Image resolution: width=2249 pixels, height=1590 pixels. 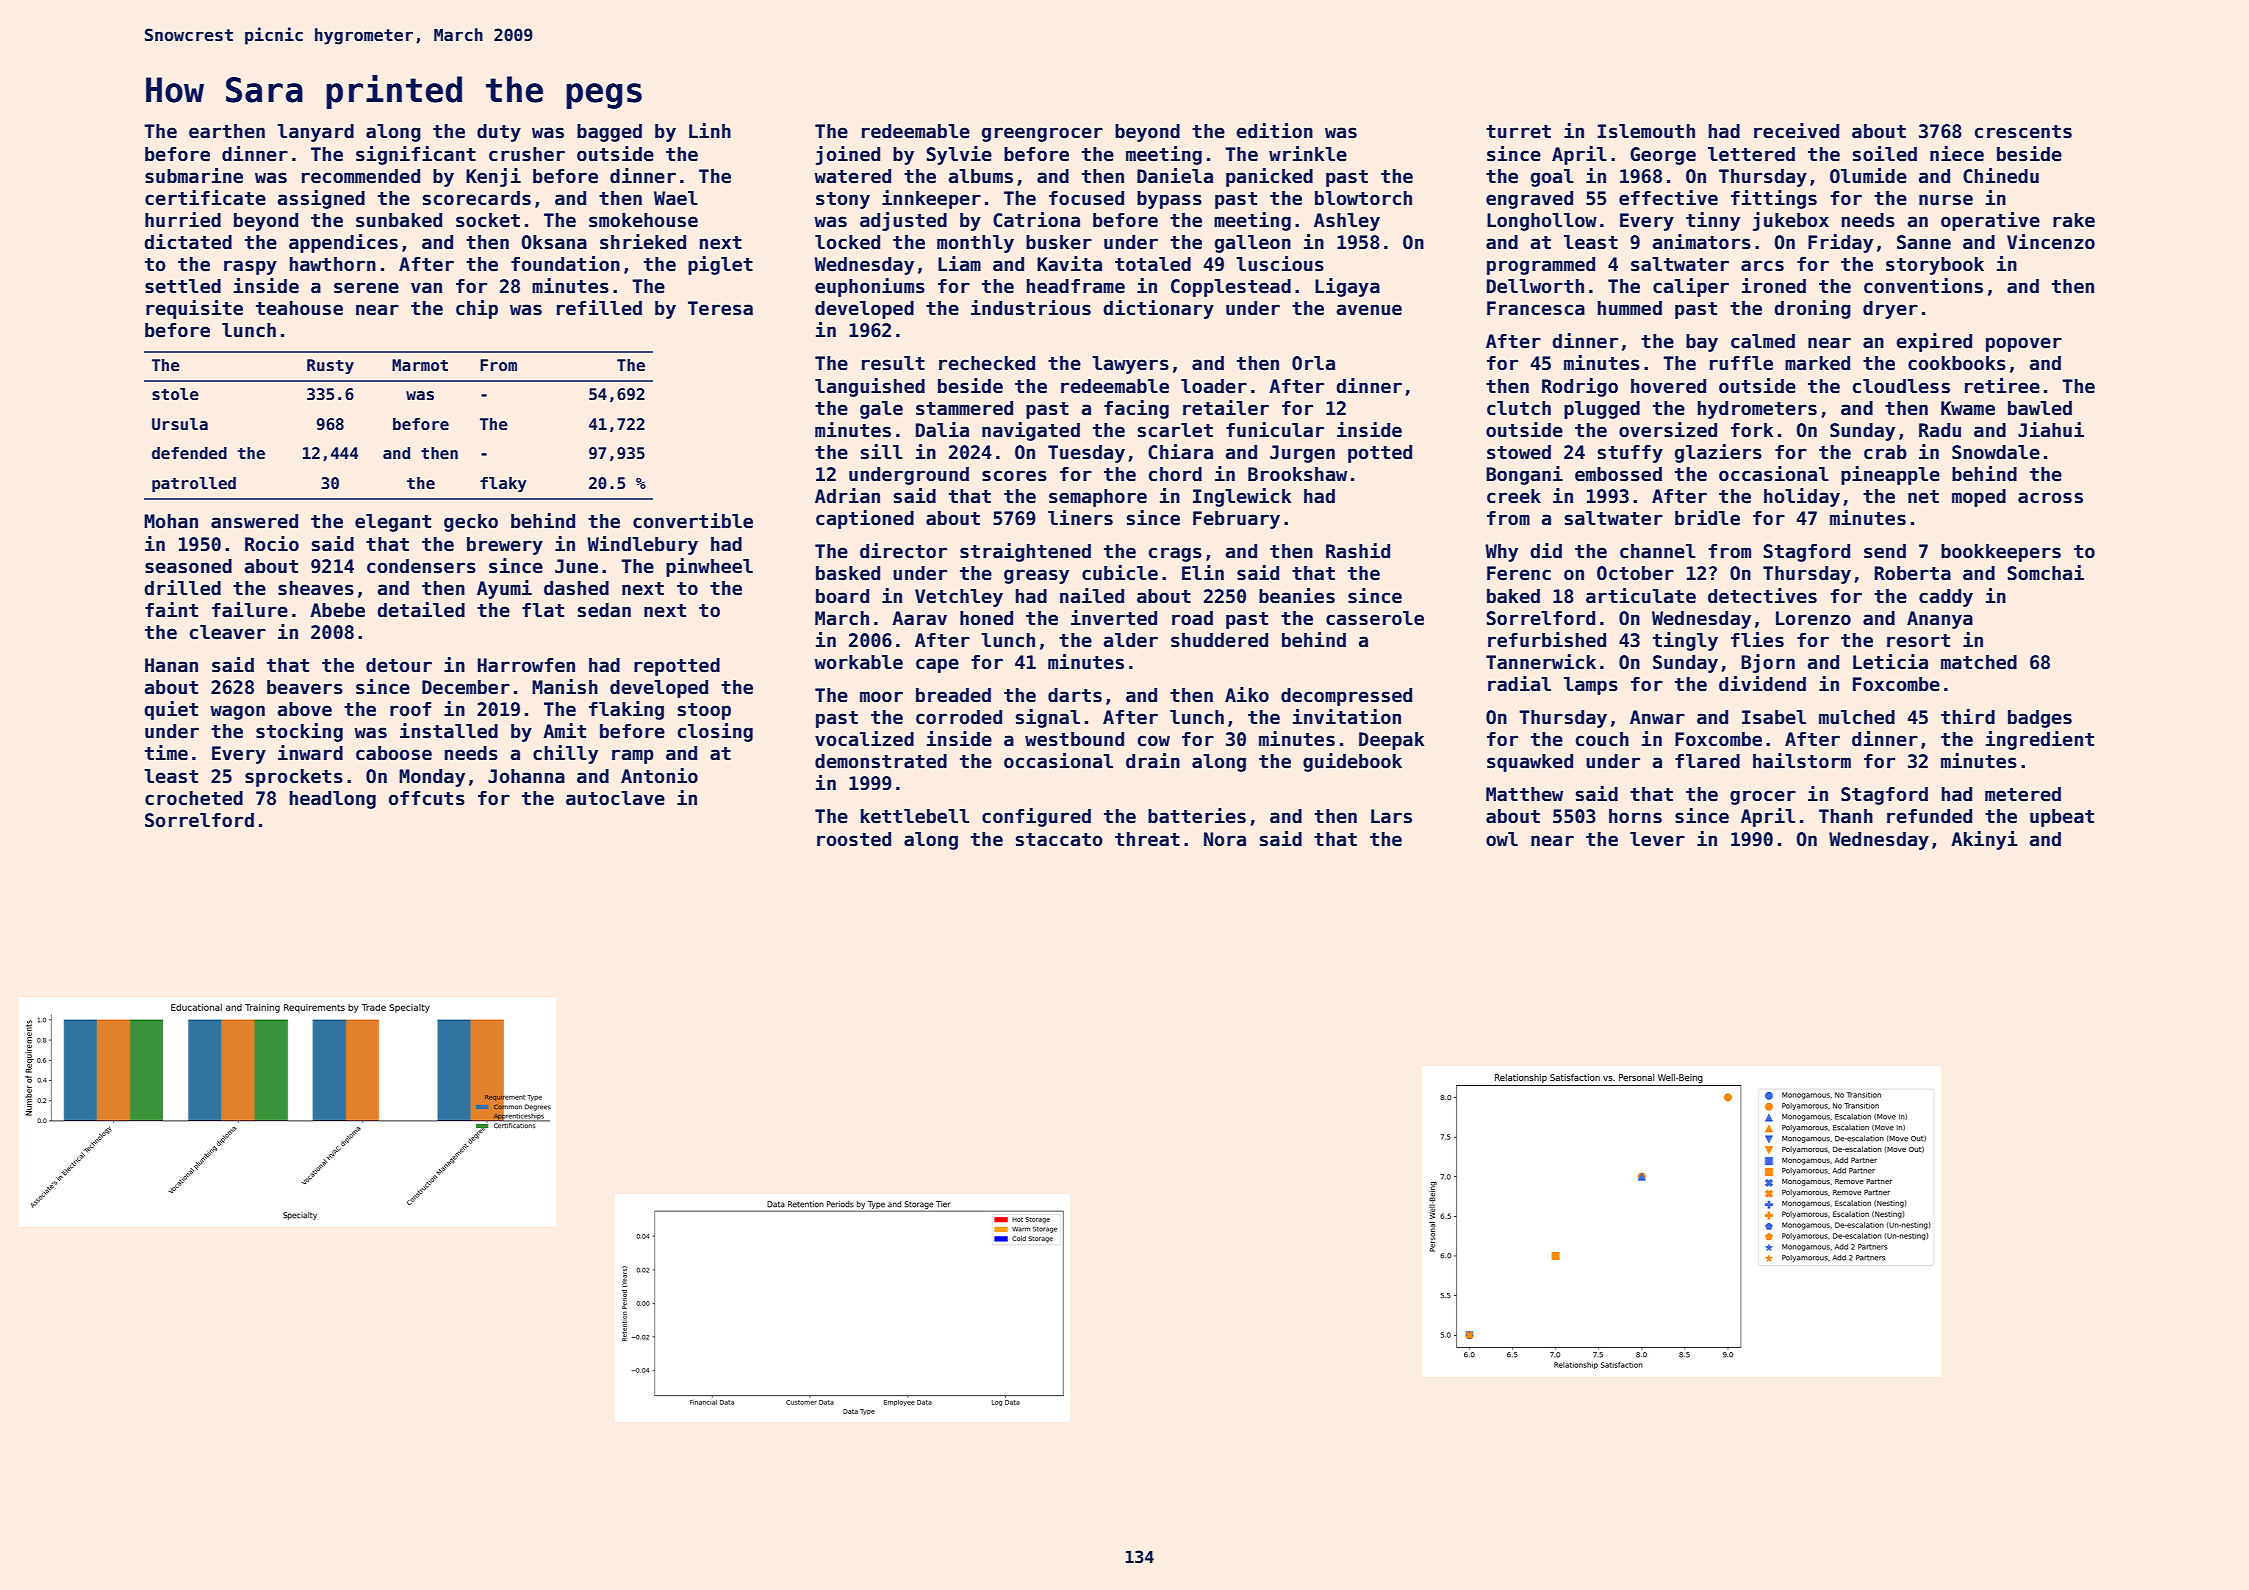 I want to click on beavers, so click(x=305, y=687).
